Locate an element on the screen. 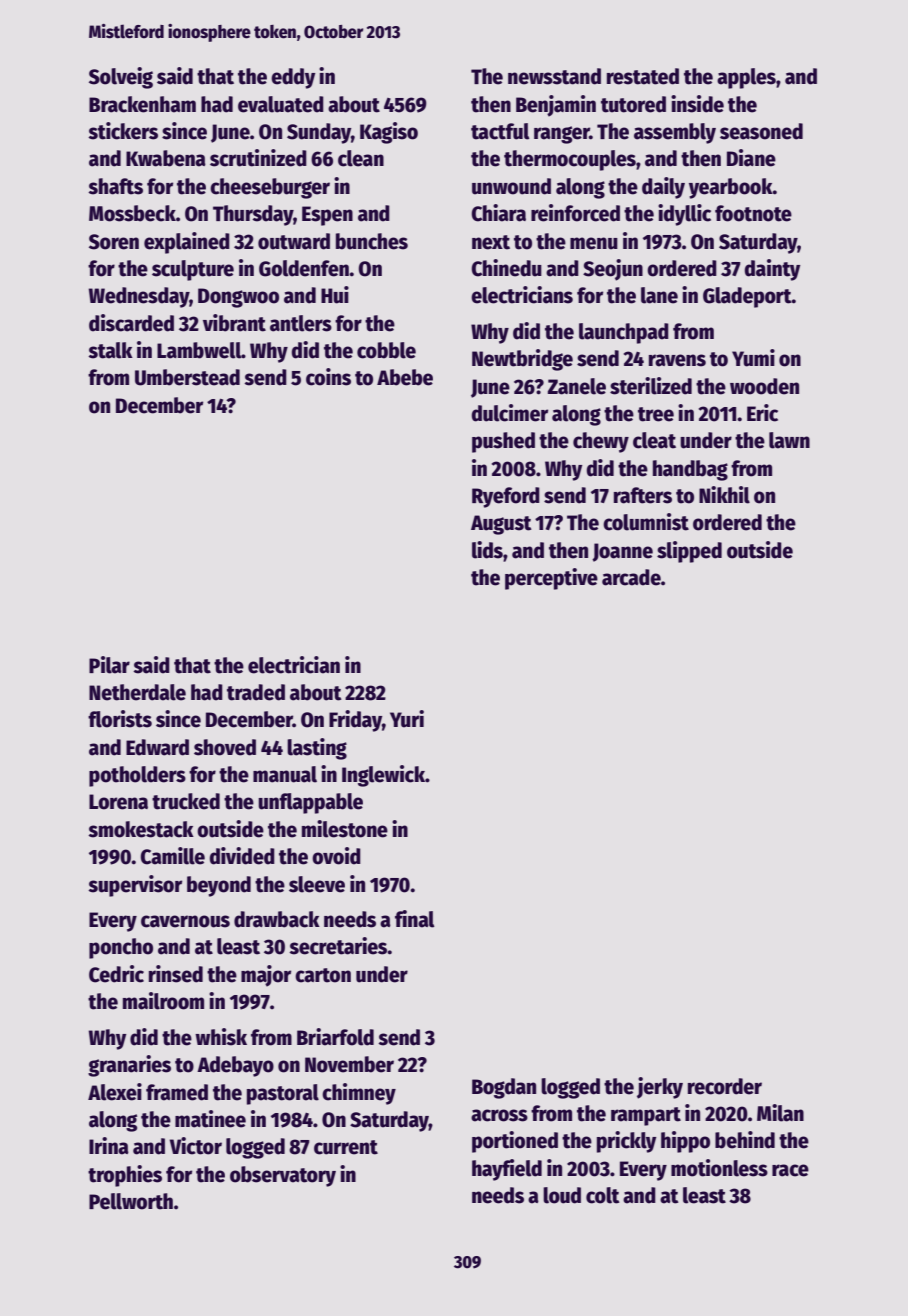 Image resolution: width=908 pixels, height=1316 pixels. Pellworth is located at coordinates (131, 1201).
